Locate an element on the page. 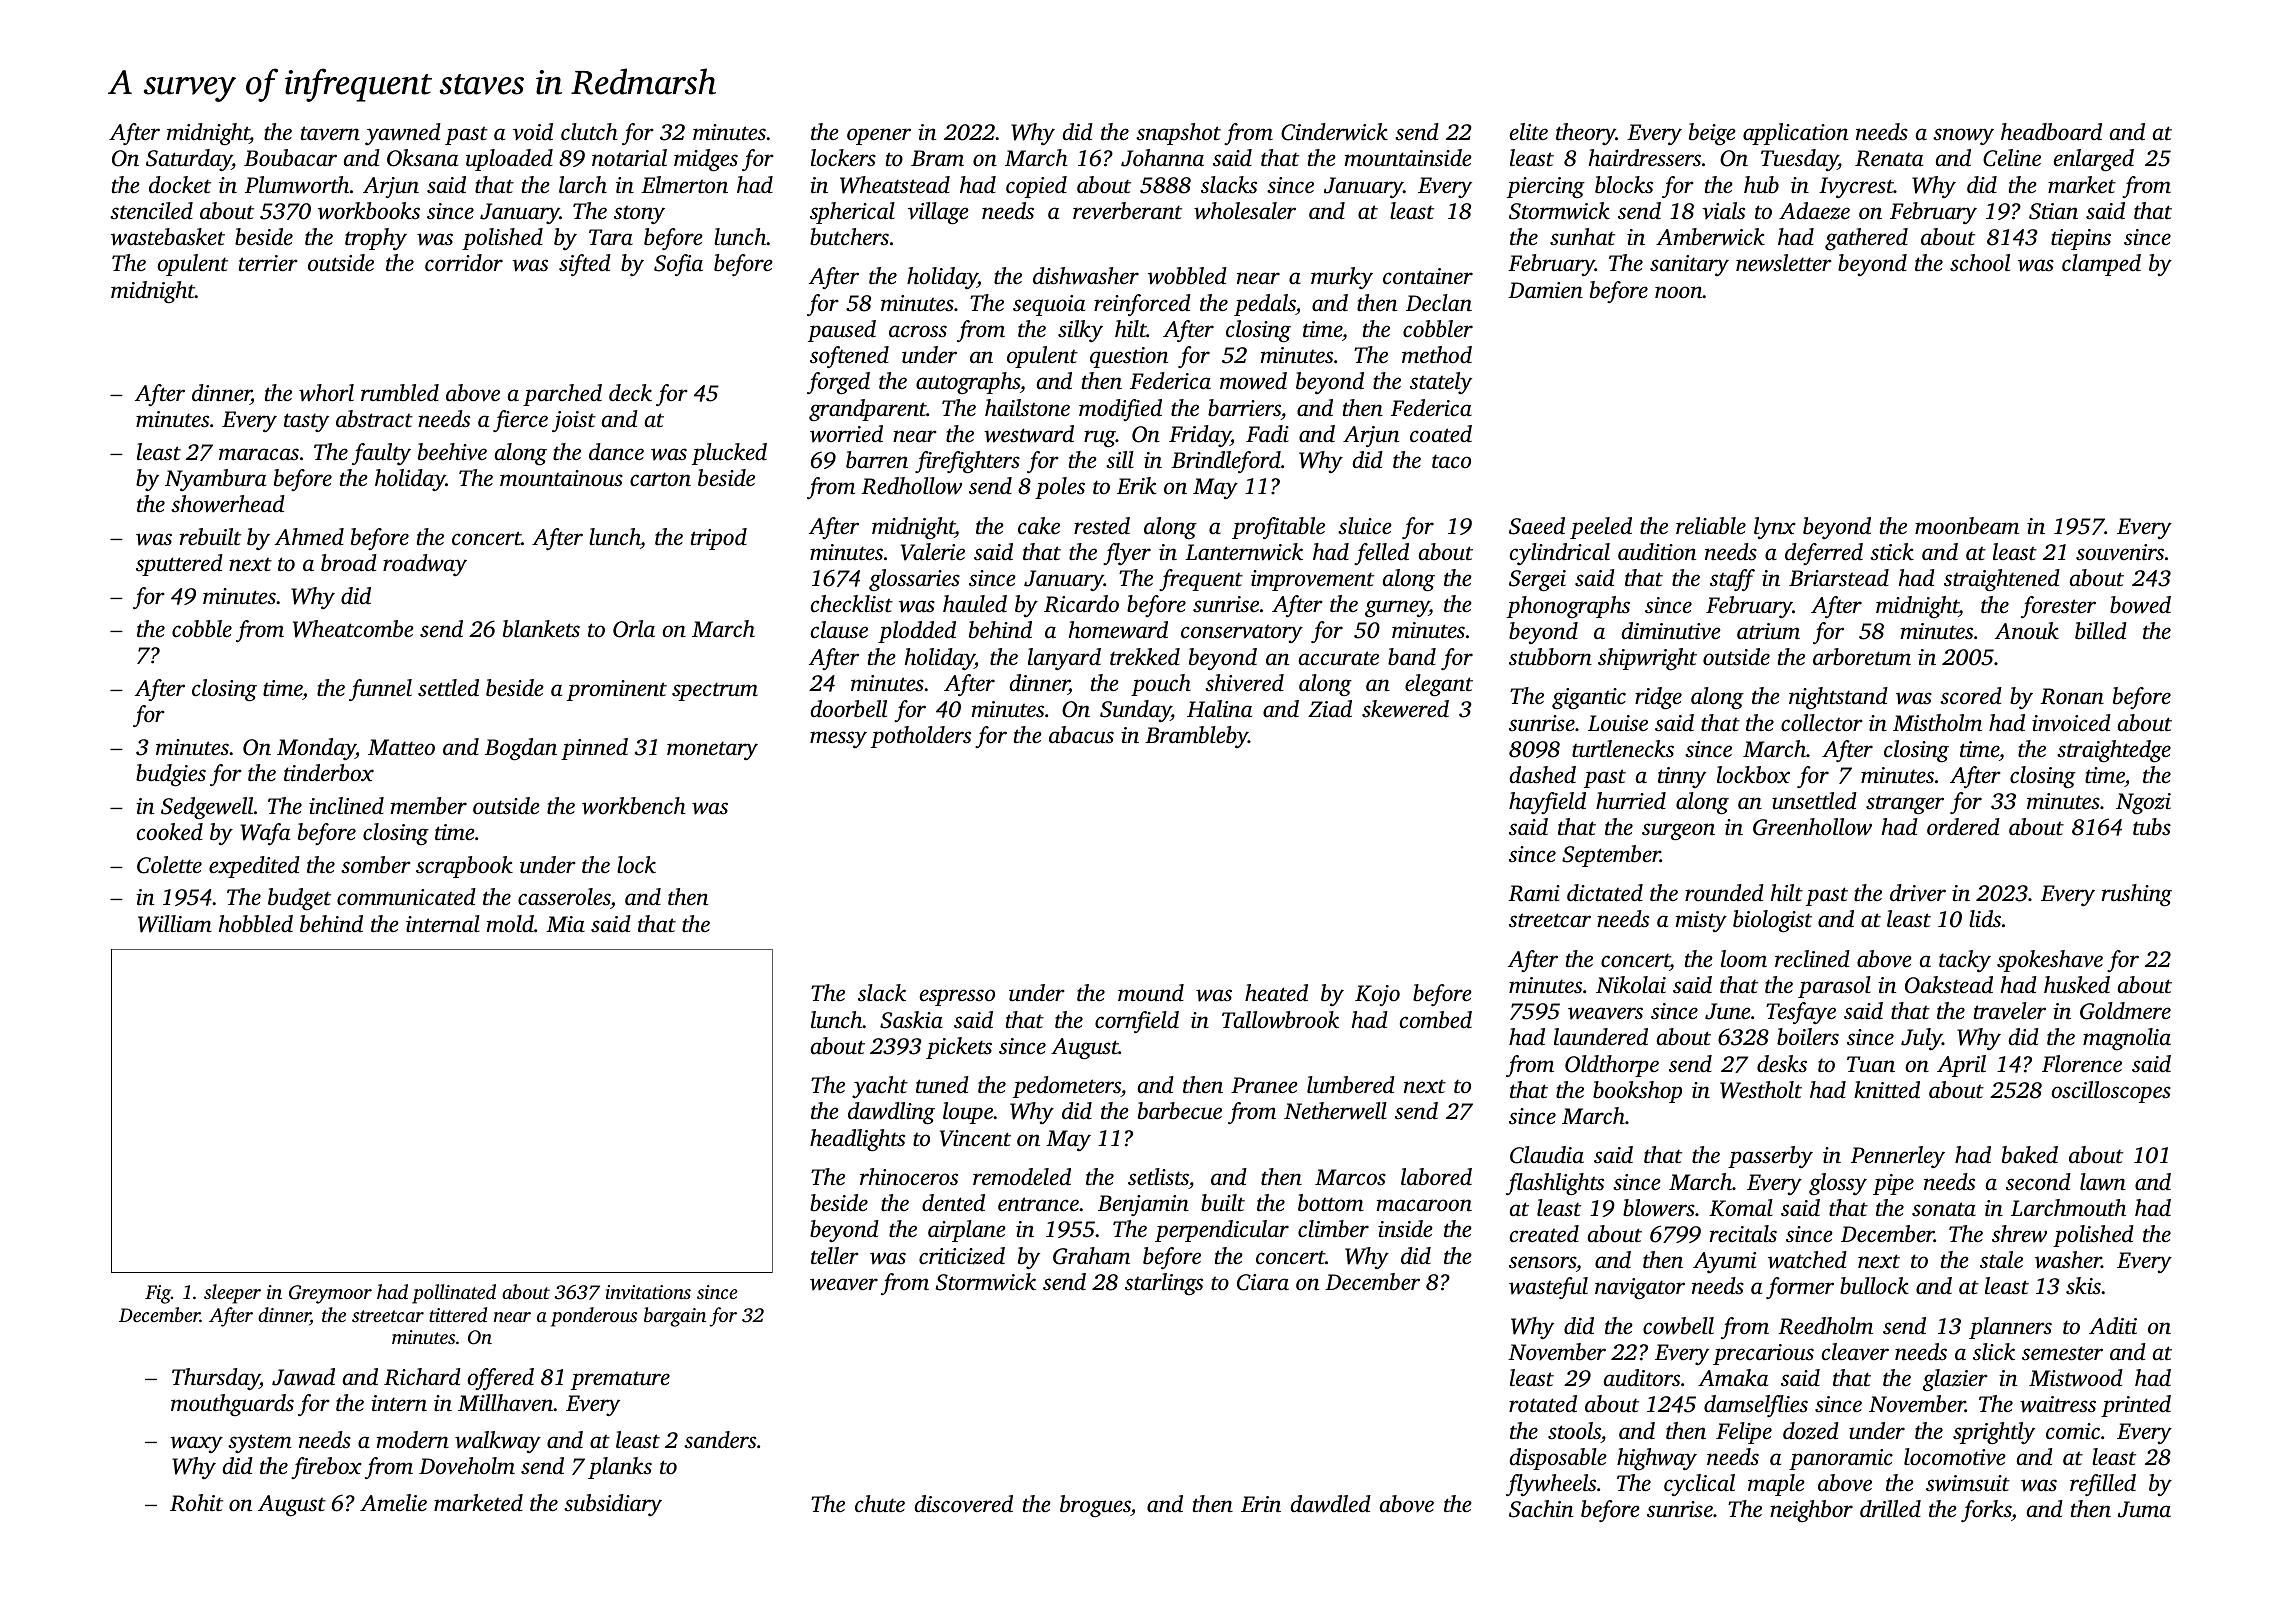 The height and width of the page is (1614, 2282). clutch is located at coordinates (589, 132).
